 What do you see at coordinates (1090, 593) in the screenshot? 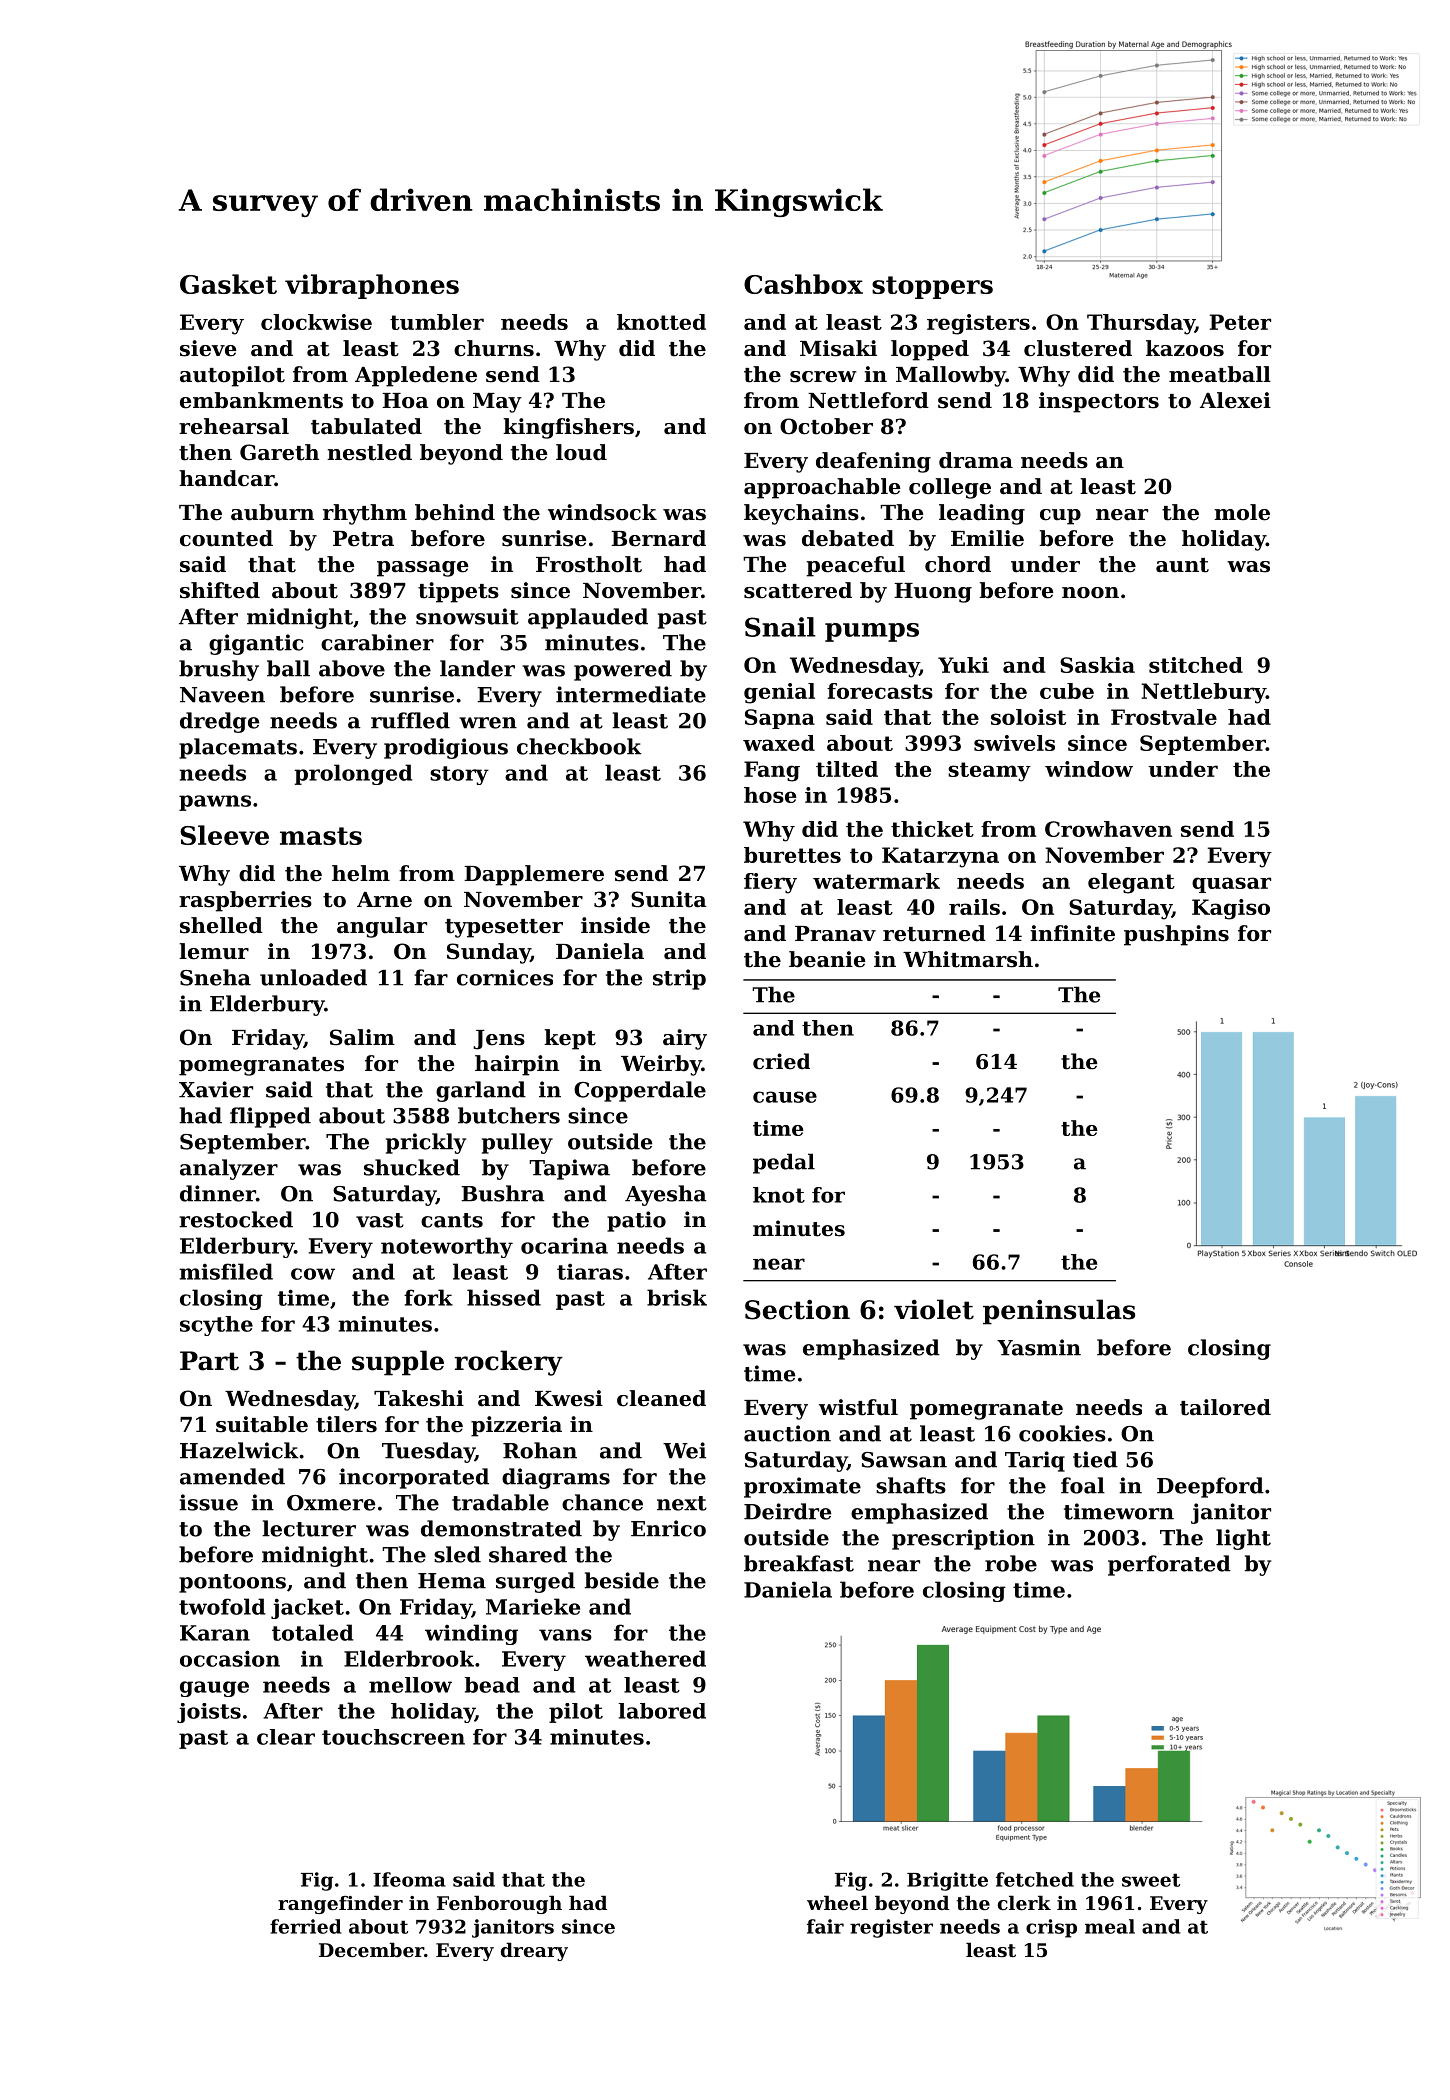
I see `noon` at bounding box center [1090, 593].
